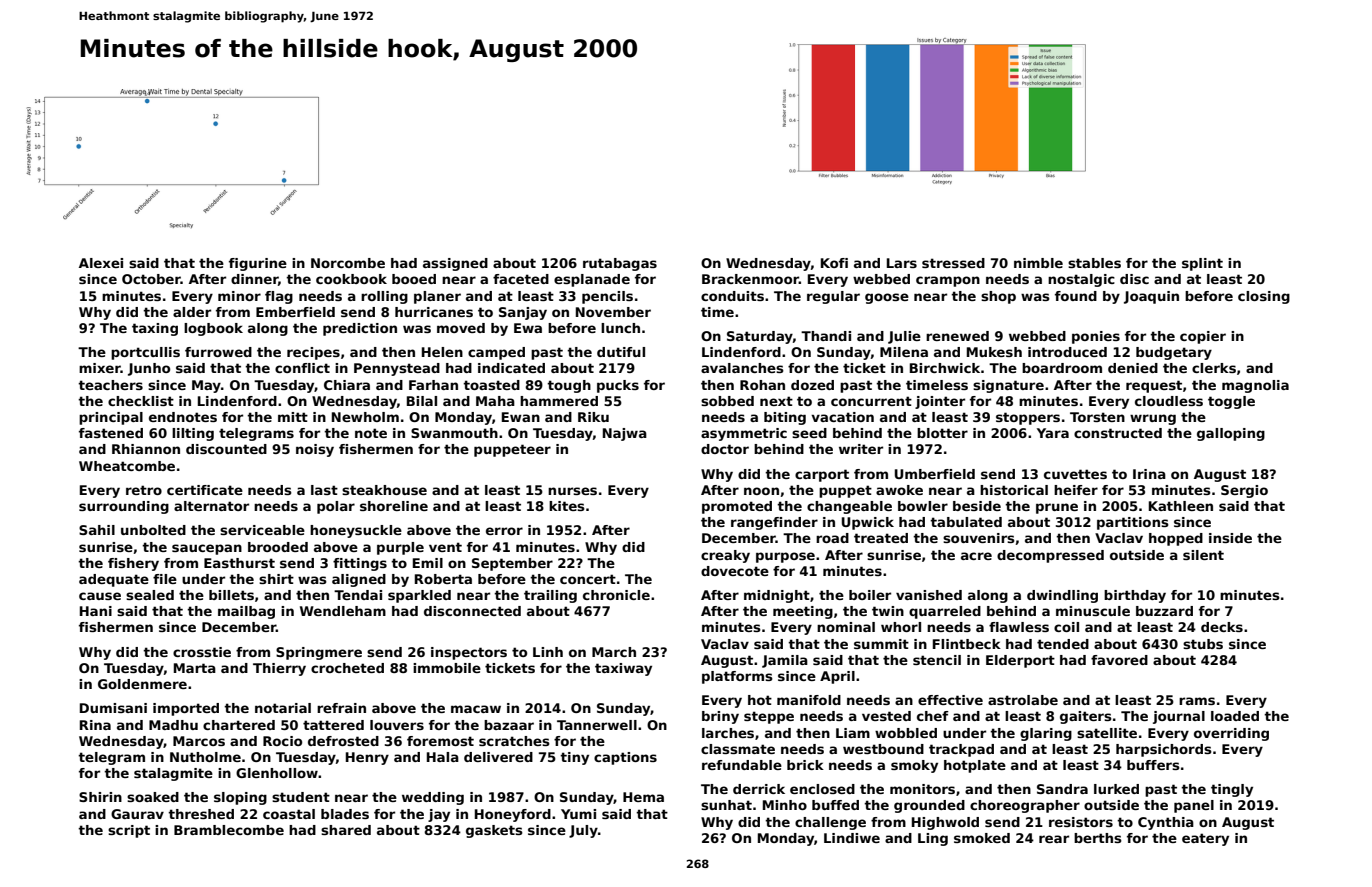  What do you see at coordinates (620, 264) in the document?
I see `rutabagas` at bounding box center [620, 264].
